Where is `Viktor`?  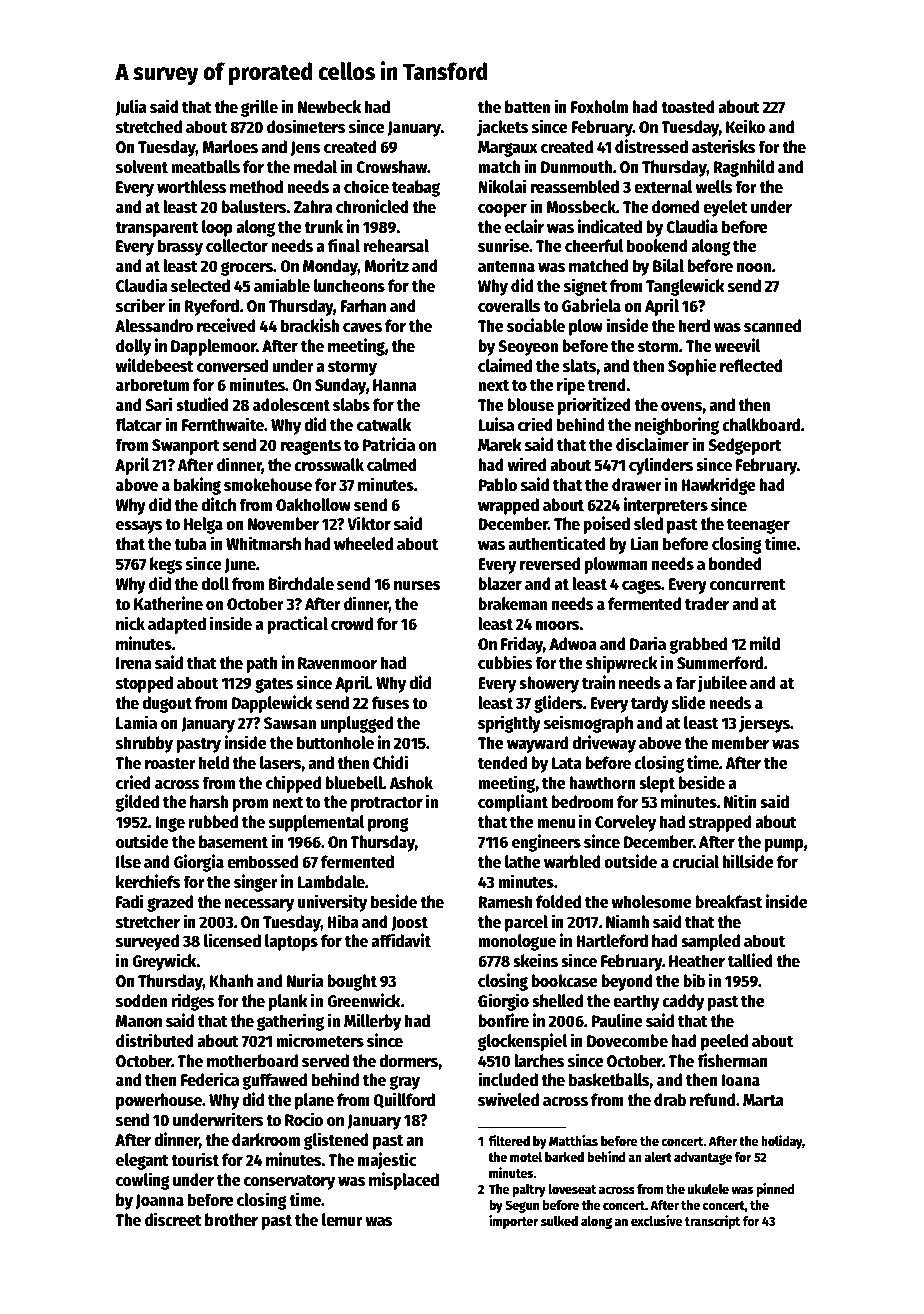 Viktor is located at coordinates (369, 523).
